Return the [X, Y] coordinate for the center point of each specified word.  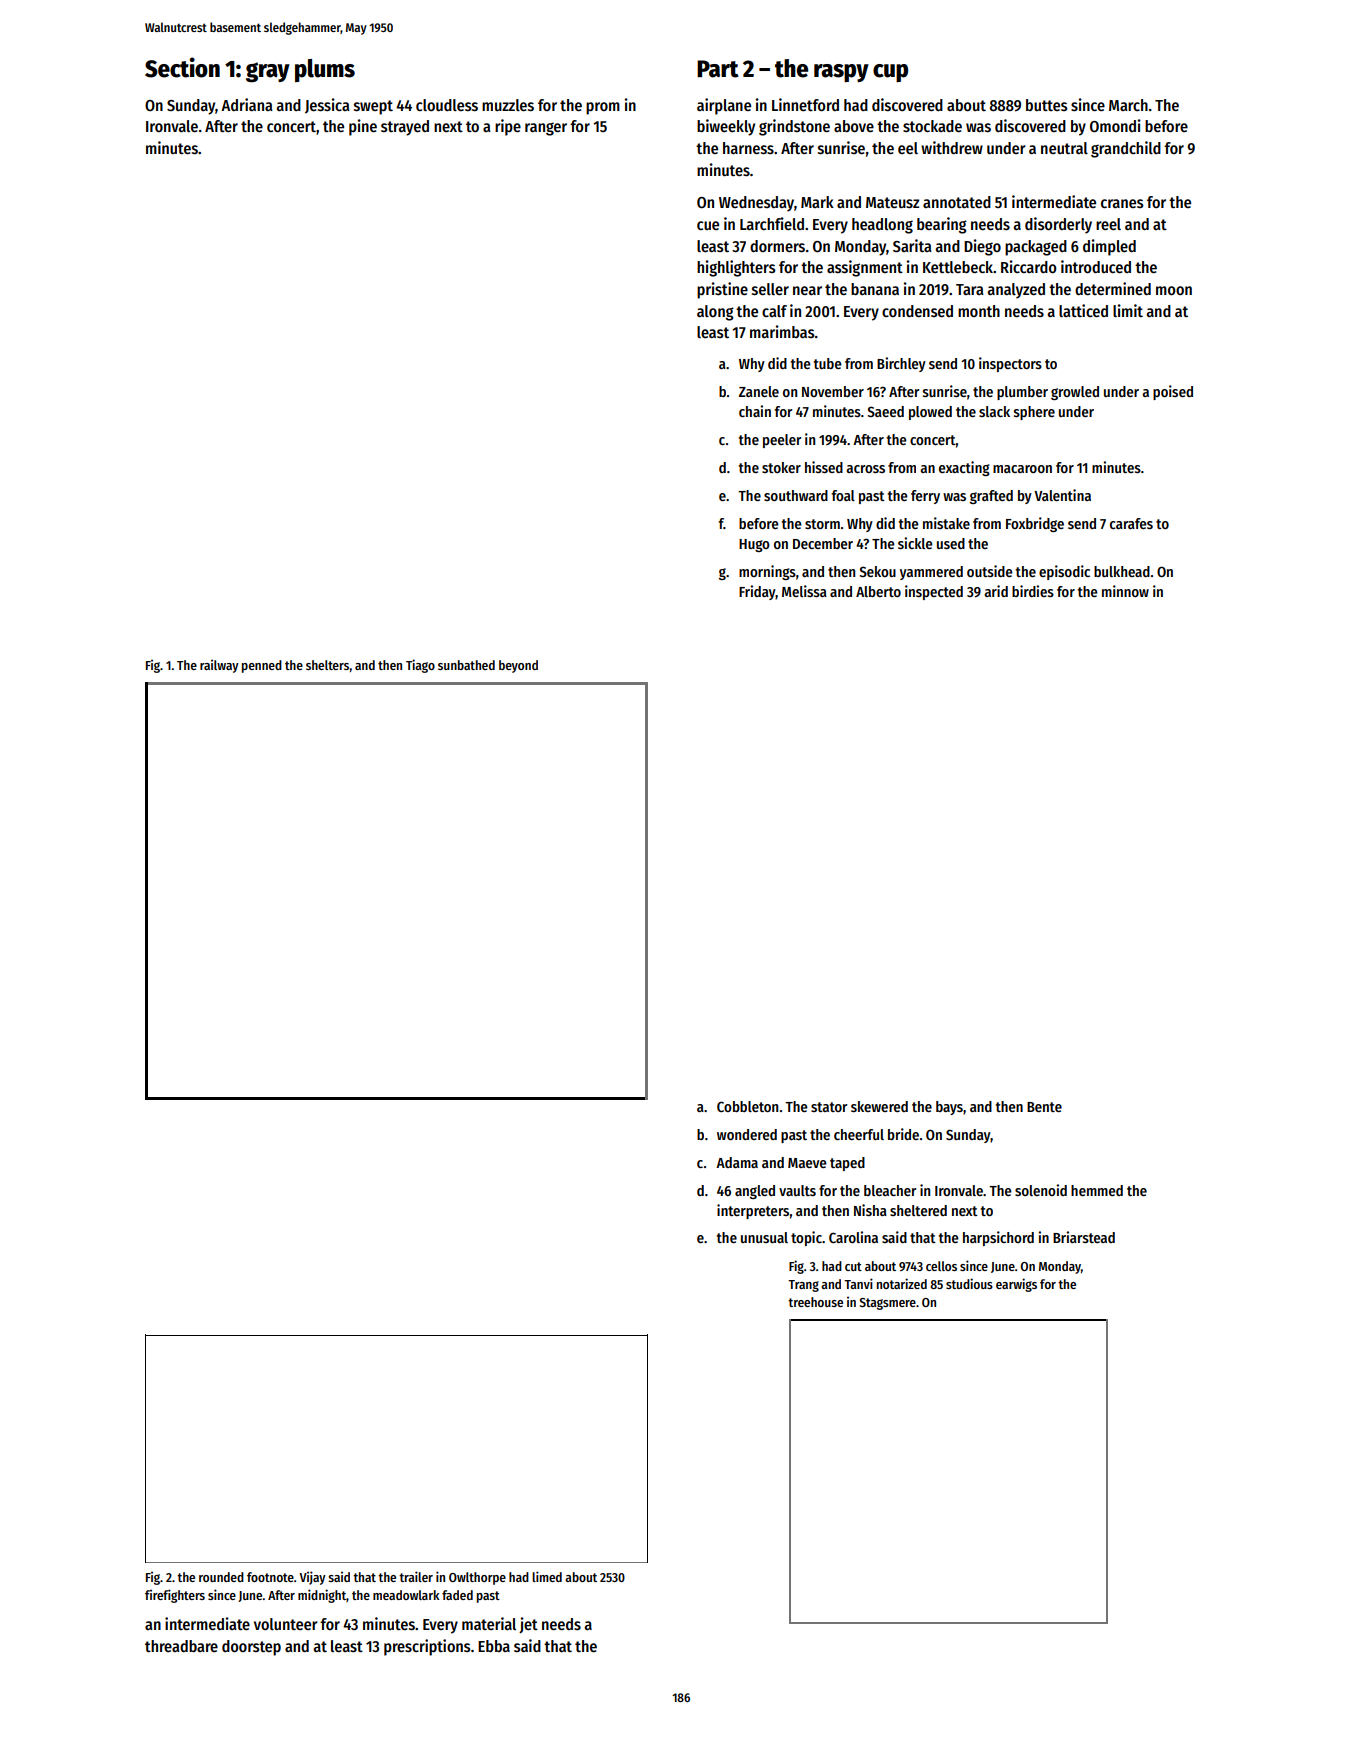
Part [718, 69]
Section [182, 67]
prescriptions [427, 1647]
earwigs [1016, 1285]
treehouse [815, 1302]
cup [890, 73]
